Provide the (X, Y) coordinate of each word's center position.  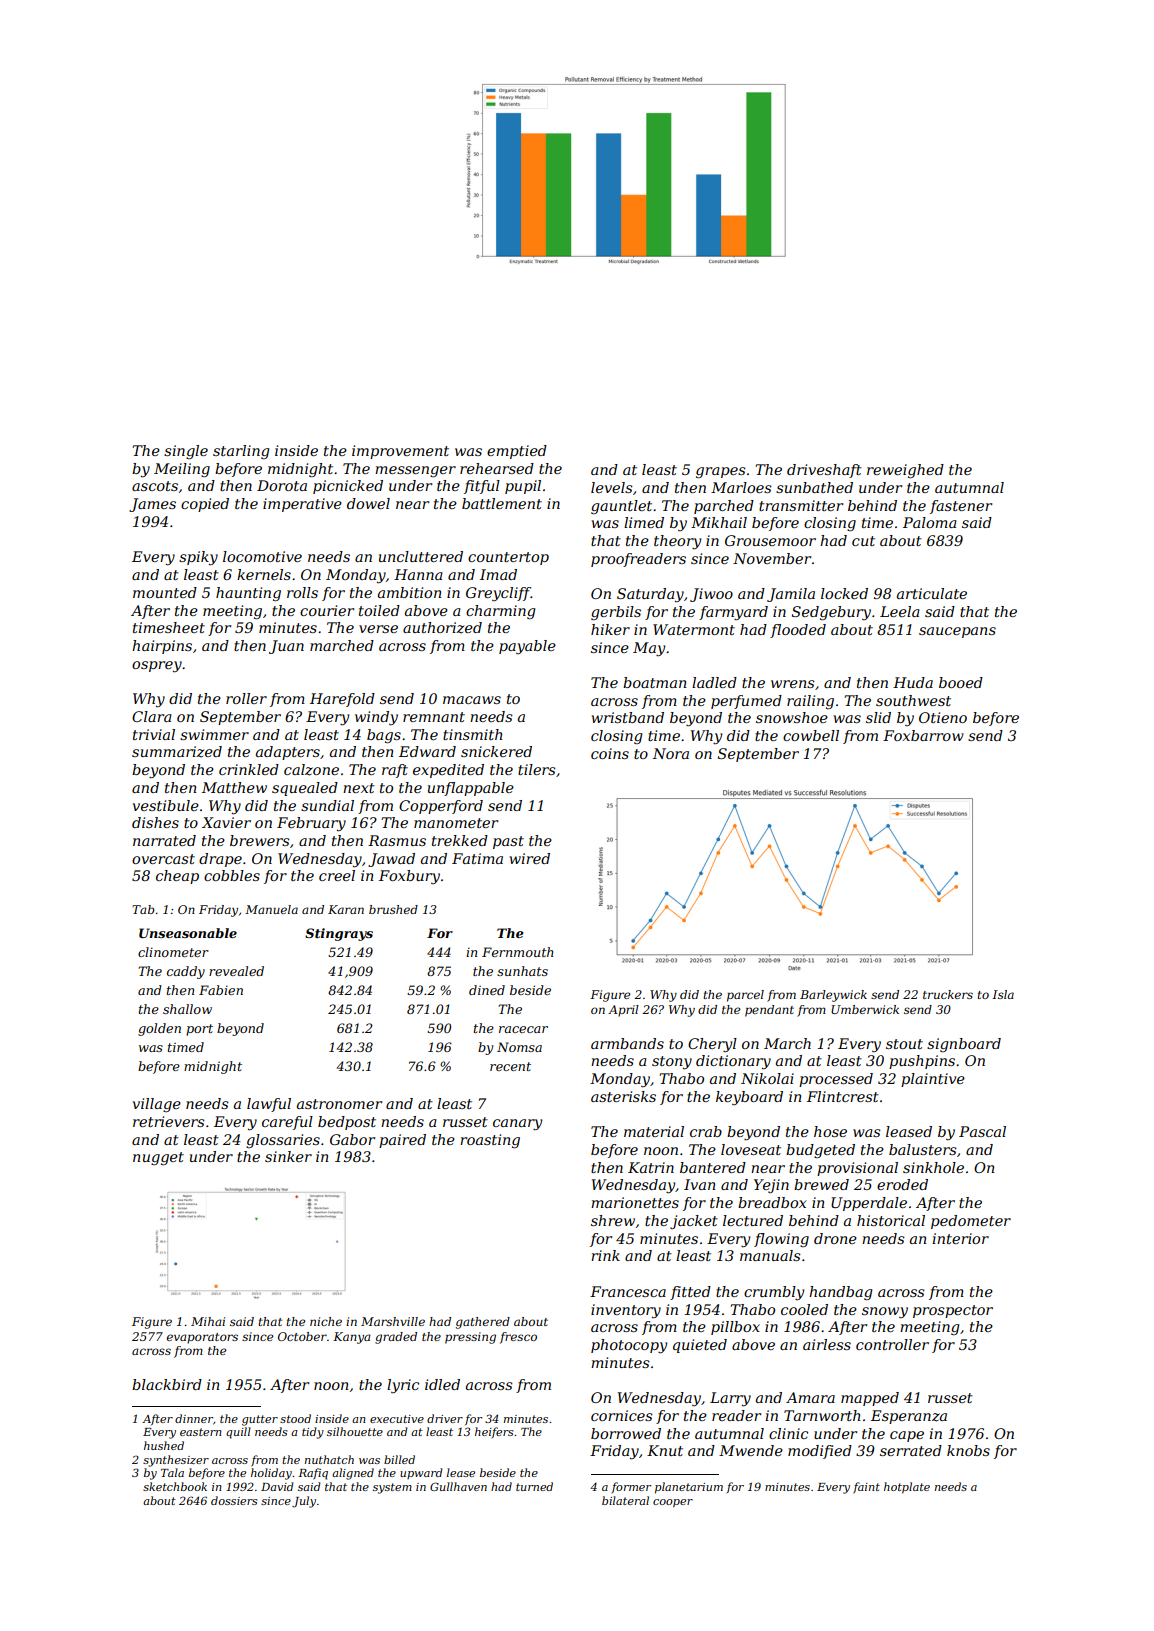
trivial (154, 734)
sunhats (522, 971)
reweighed (905, 471)
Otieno (943, 717)
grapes (721, 472)
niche (326, 1321)
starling (241, 452)
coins (610, 753)
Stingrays (339, 934)
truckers (948, 994)
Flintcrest (843, 1096)
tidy (313, 1433)
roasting (490, 1141)
